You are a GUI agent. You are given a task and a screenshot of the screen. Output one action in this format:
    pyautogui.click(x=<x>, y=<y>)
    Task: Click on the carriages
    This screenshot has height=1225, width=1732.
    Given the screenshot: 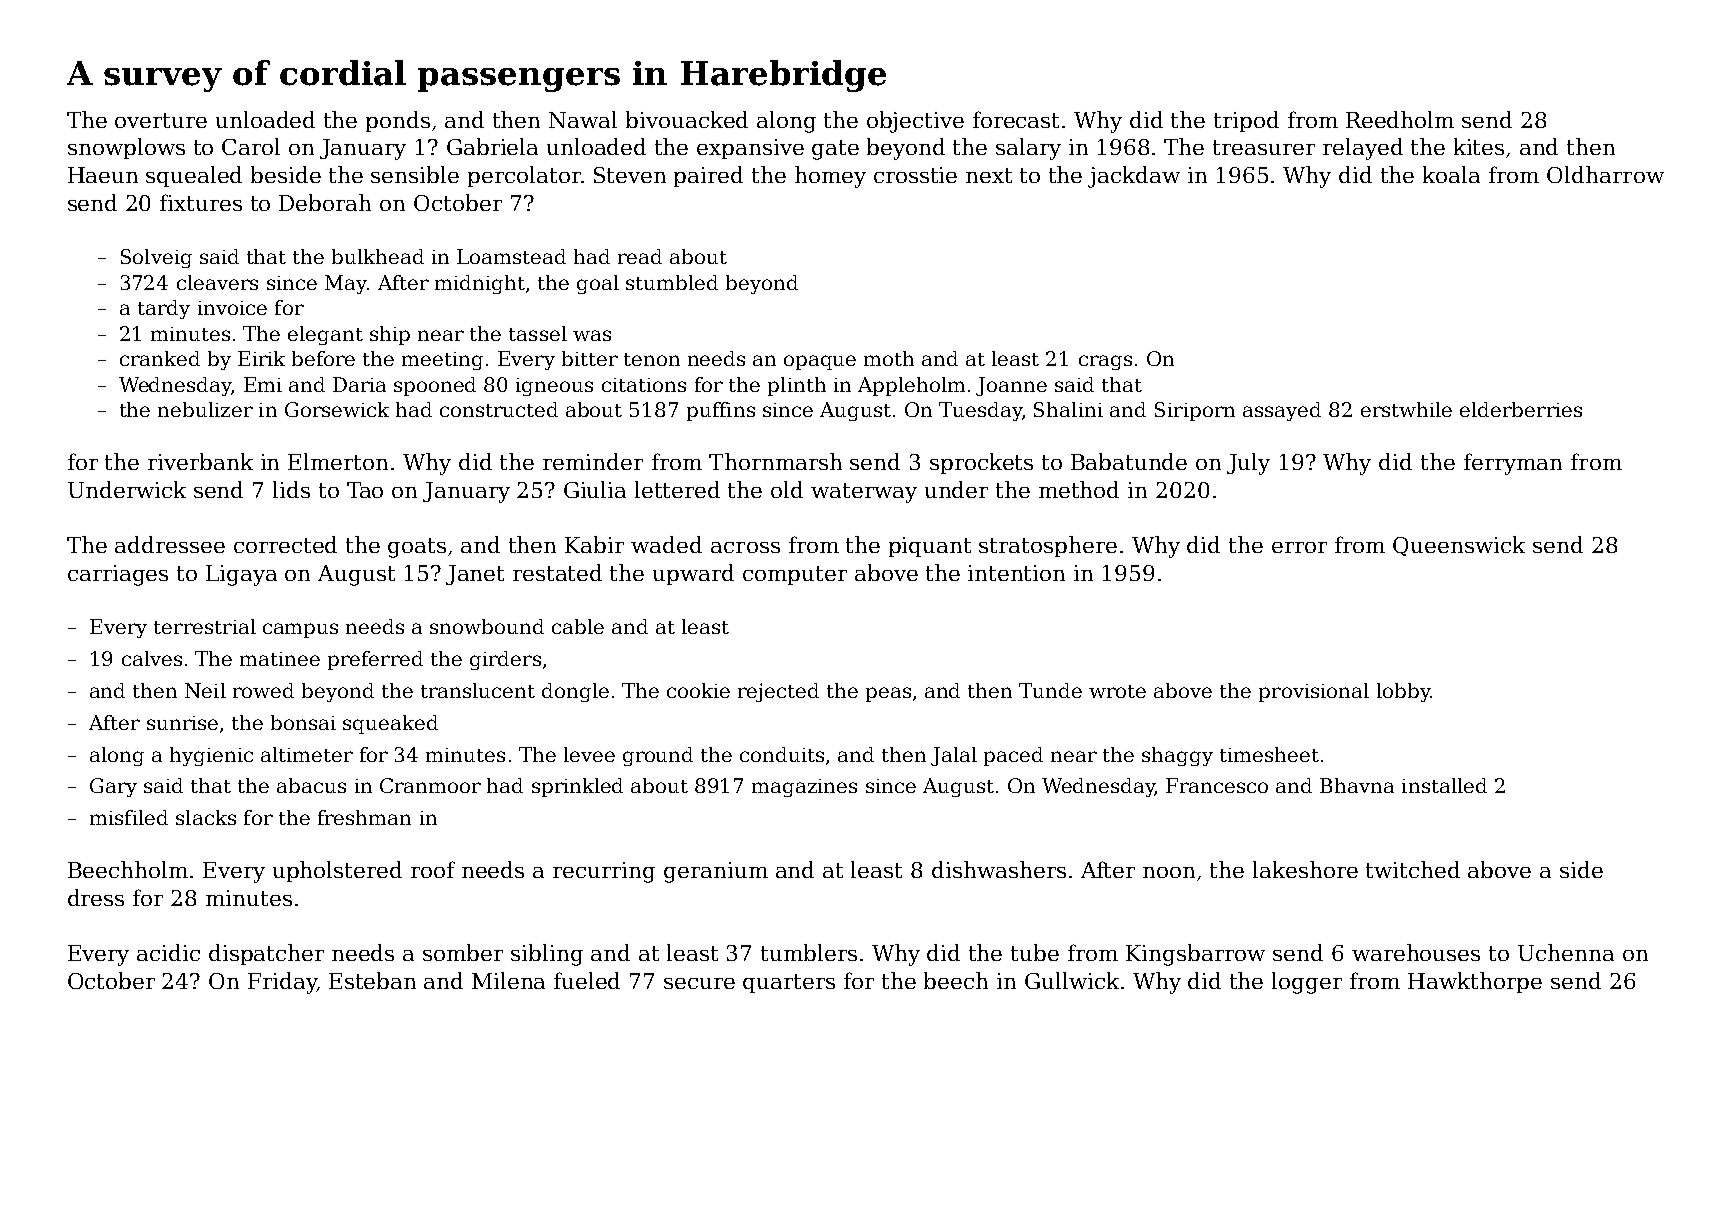 What is the action you would take?
    pyautogui.click(x=118, y=575)
